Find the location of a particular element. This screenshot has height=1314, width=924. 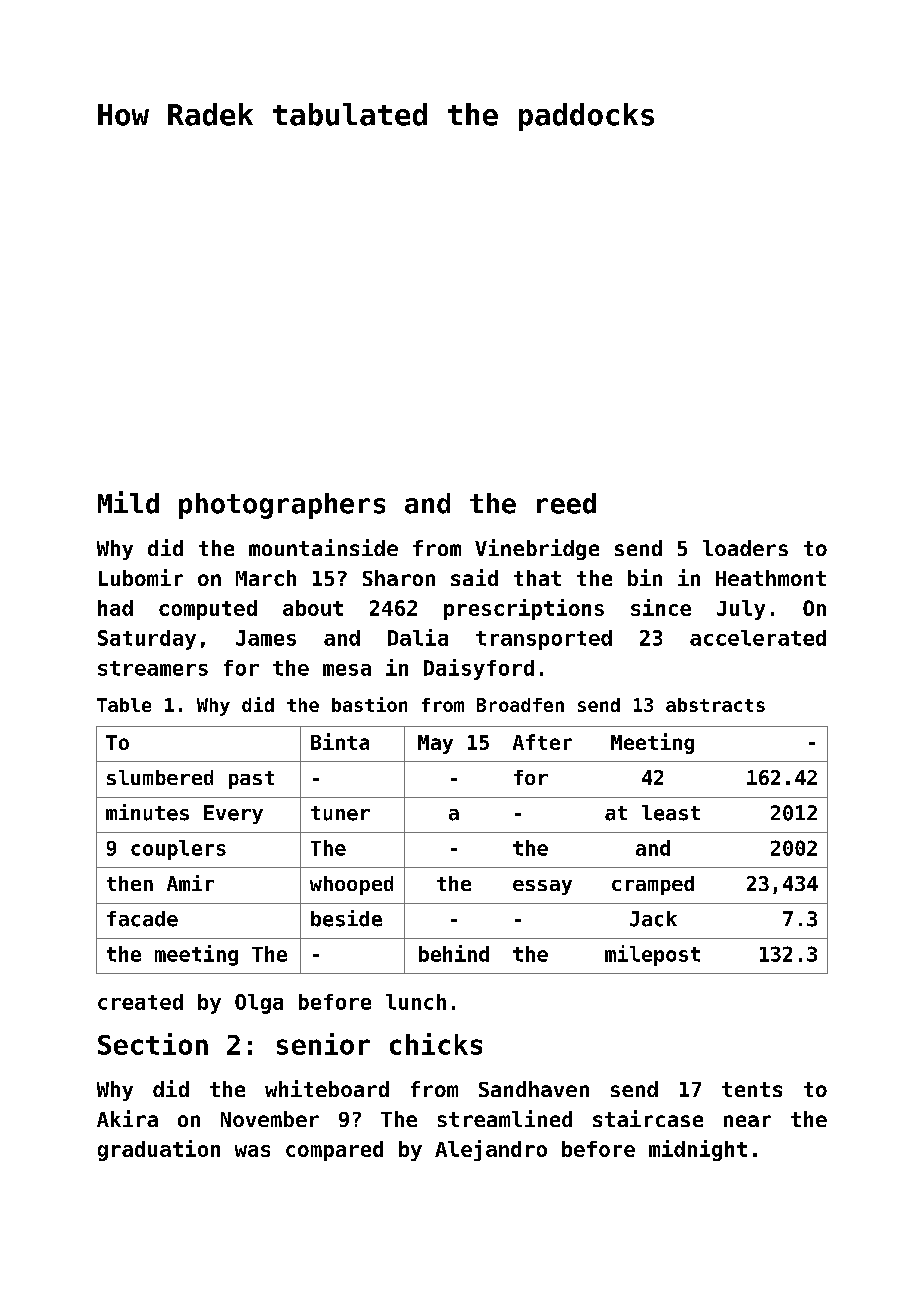

Jack is located at coordinates (653, 919).
